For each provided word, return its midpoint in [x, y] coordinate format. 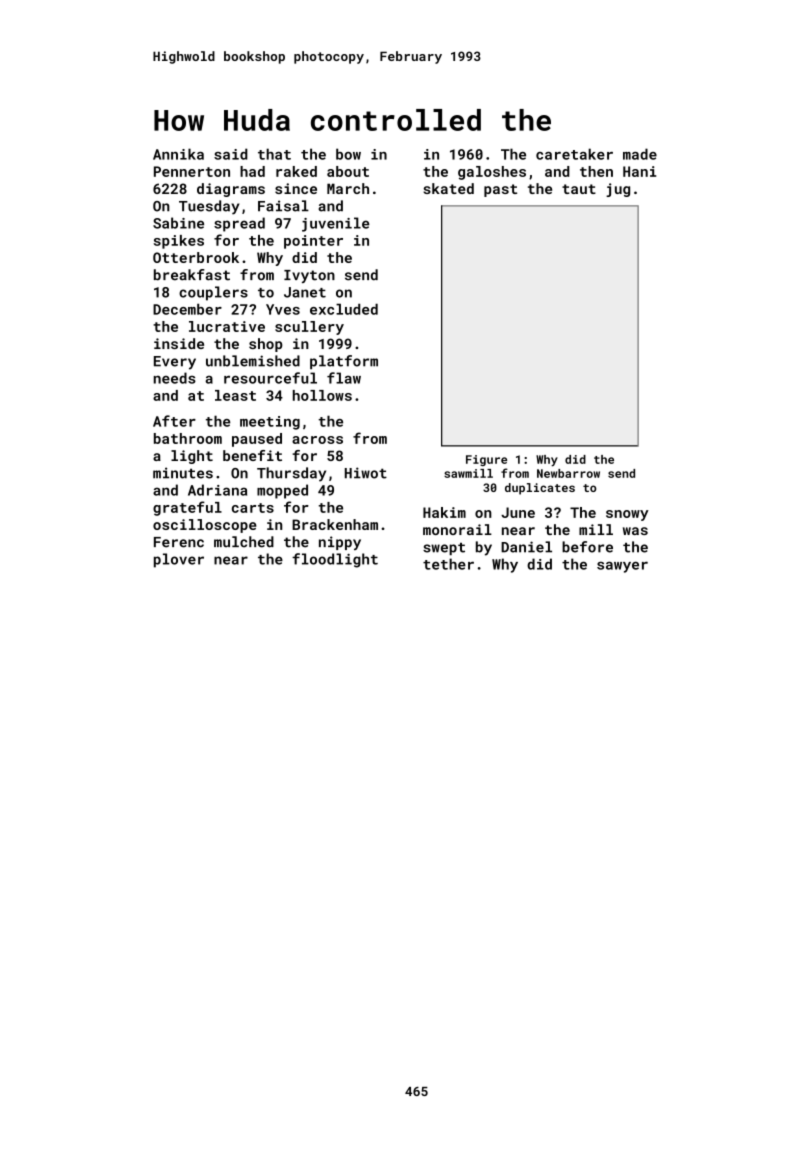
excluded [344, 309]
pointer [313, 242]
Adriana [217, 490]
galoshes [492, 173]
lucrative [227, 326]
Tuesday [209, 207]
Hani [639, 171]
